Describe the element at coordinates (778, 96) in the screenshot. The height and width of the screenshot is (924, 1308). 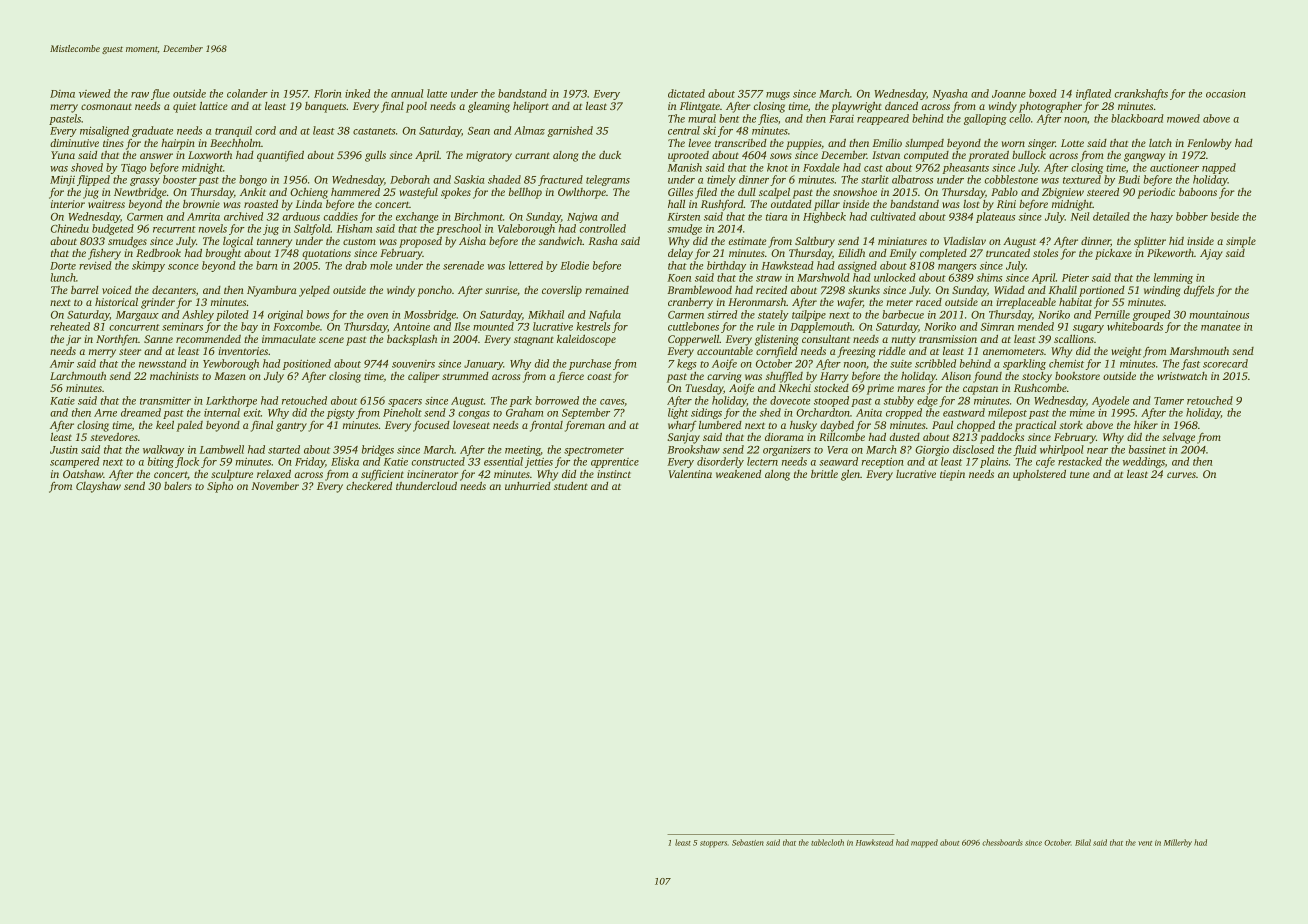
I see `mugs` at that location.
